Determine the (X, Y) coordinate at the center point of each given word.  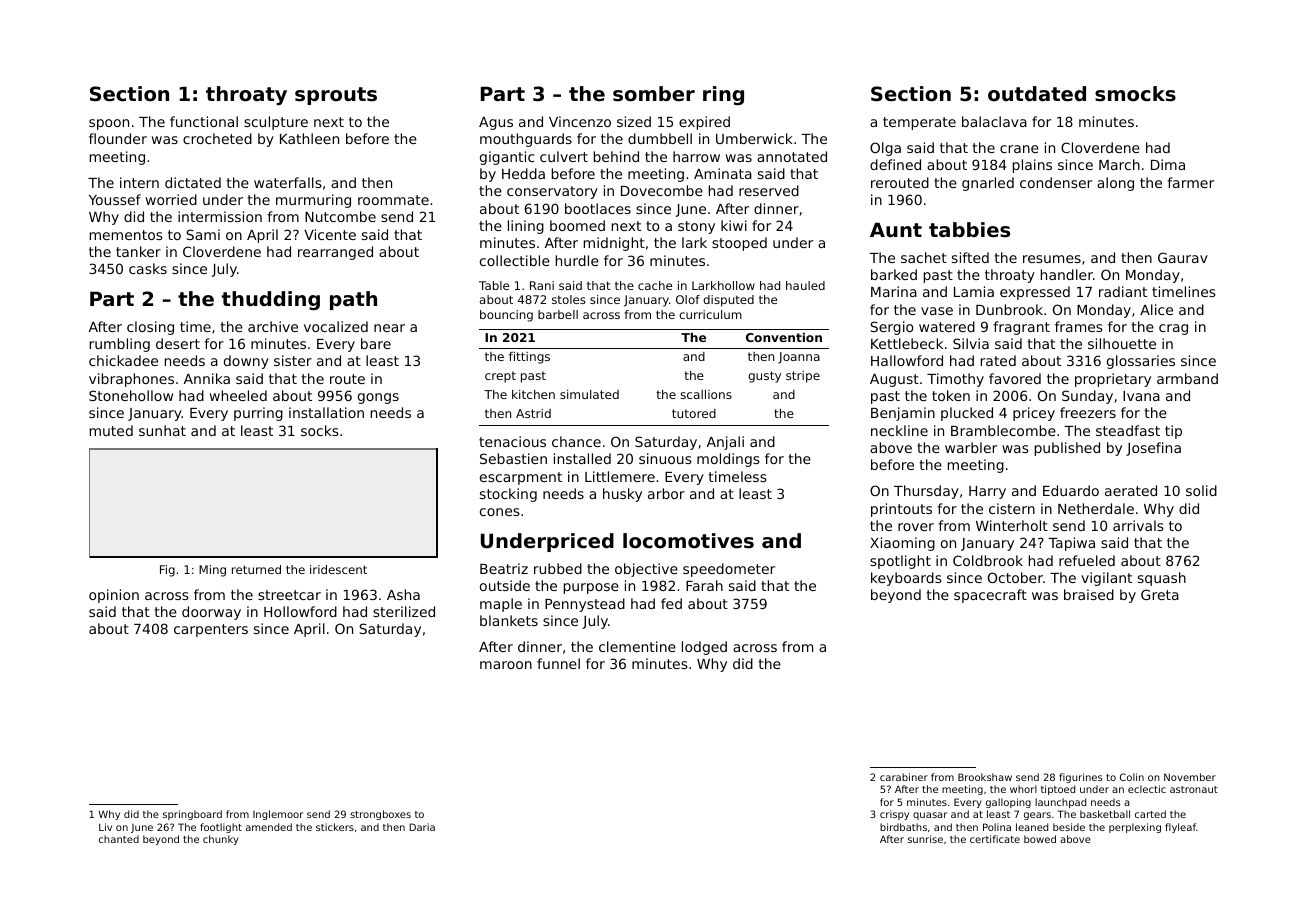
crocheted (217, 138)
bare (376, 343)
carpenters (211, 630)
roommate (393, 200)
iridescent (338, 569)
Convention (784, 337)
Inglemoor (278, 815)
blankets (509, 620)
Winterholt (1012, 525)
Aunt (896, 230)
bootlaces (598, 208)
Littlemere (620, 476)
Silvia (971, 343)
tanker (138, 251)
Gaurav (1183, 257)
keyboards (906, 579)
